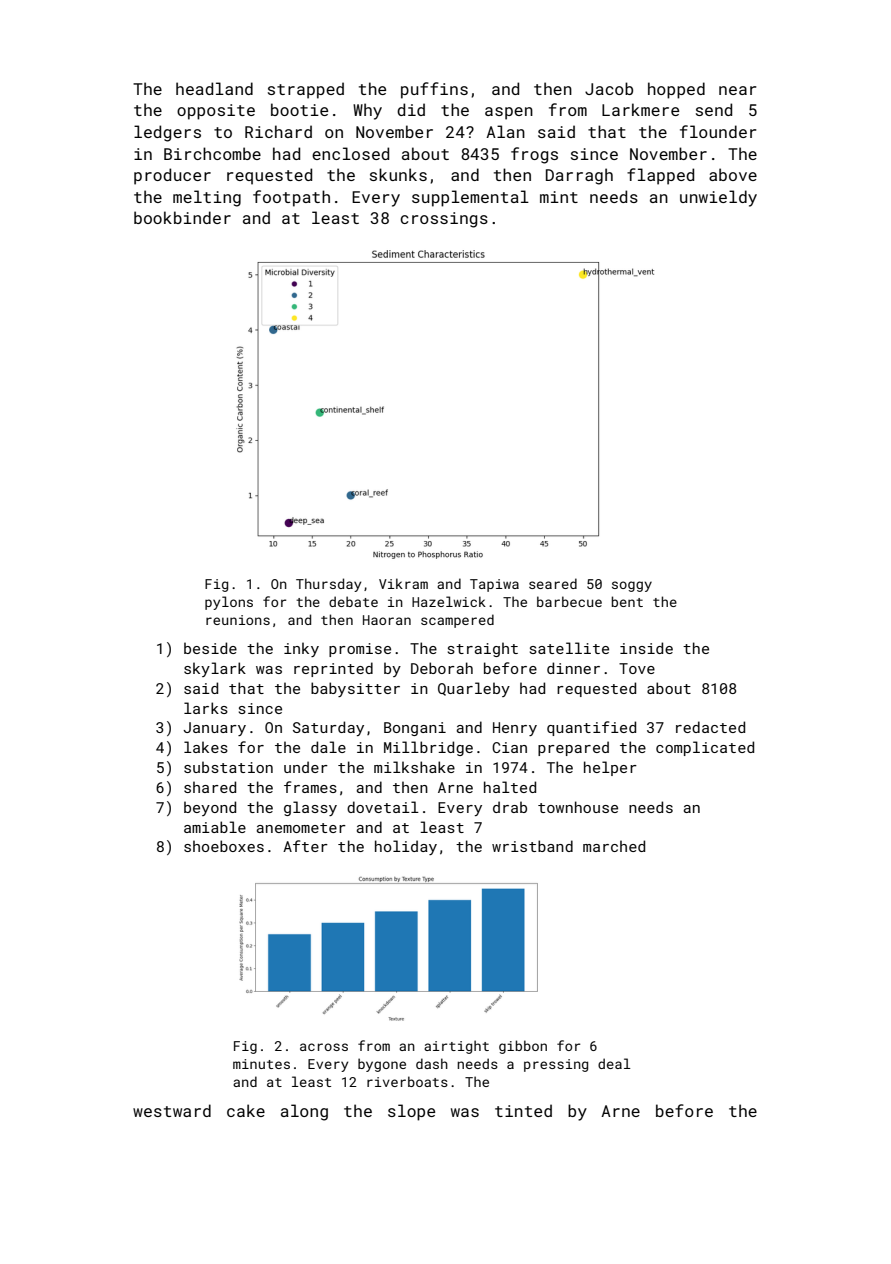 The height and width of the screenshot is (1264, 891). Describe the element at coordinates (246, 1110) in the screenshot. I see `cake` at that location.
